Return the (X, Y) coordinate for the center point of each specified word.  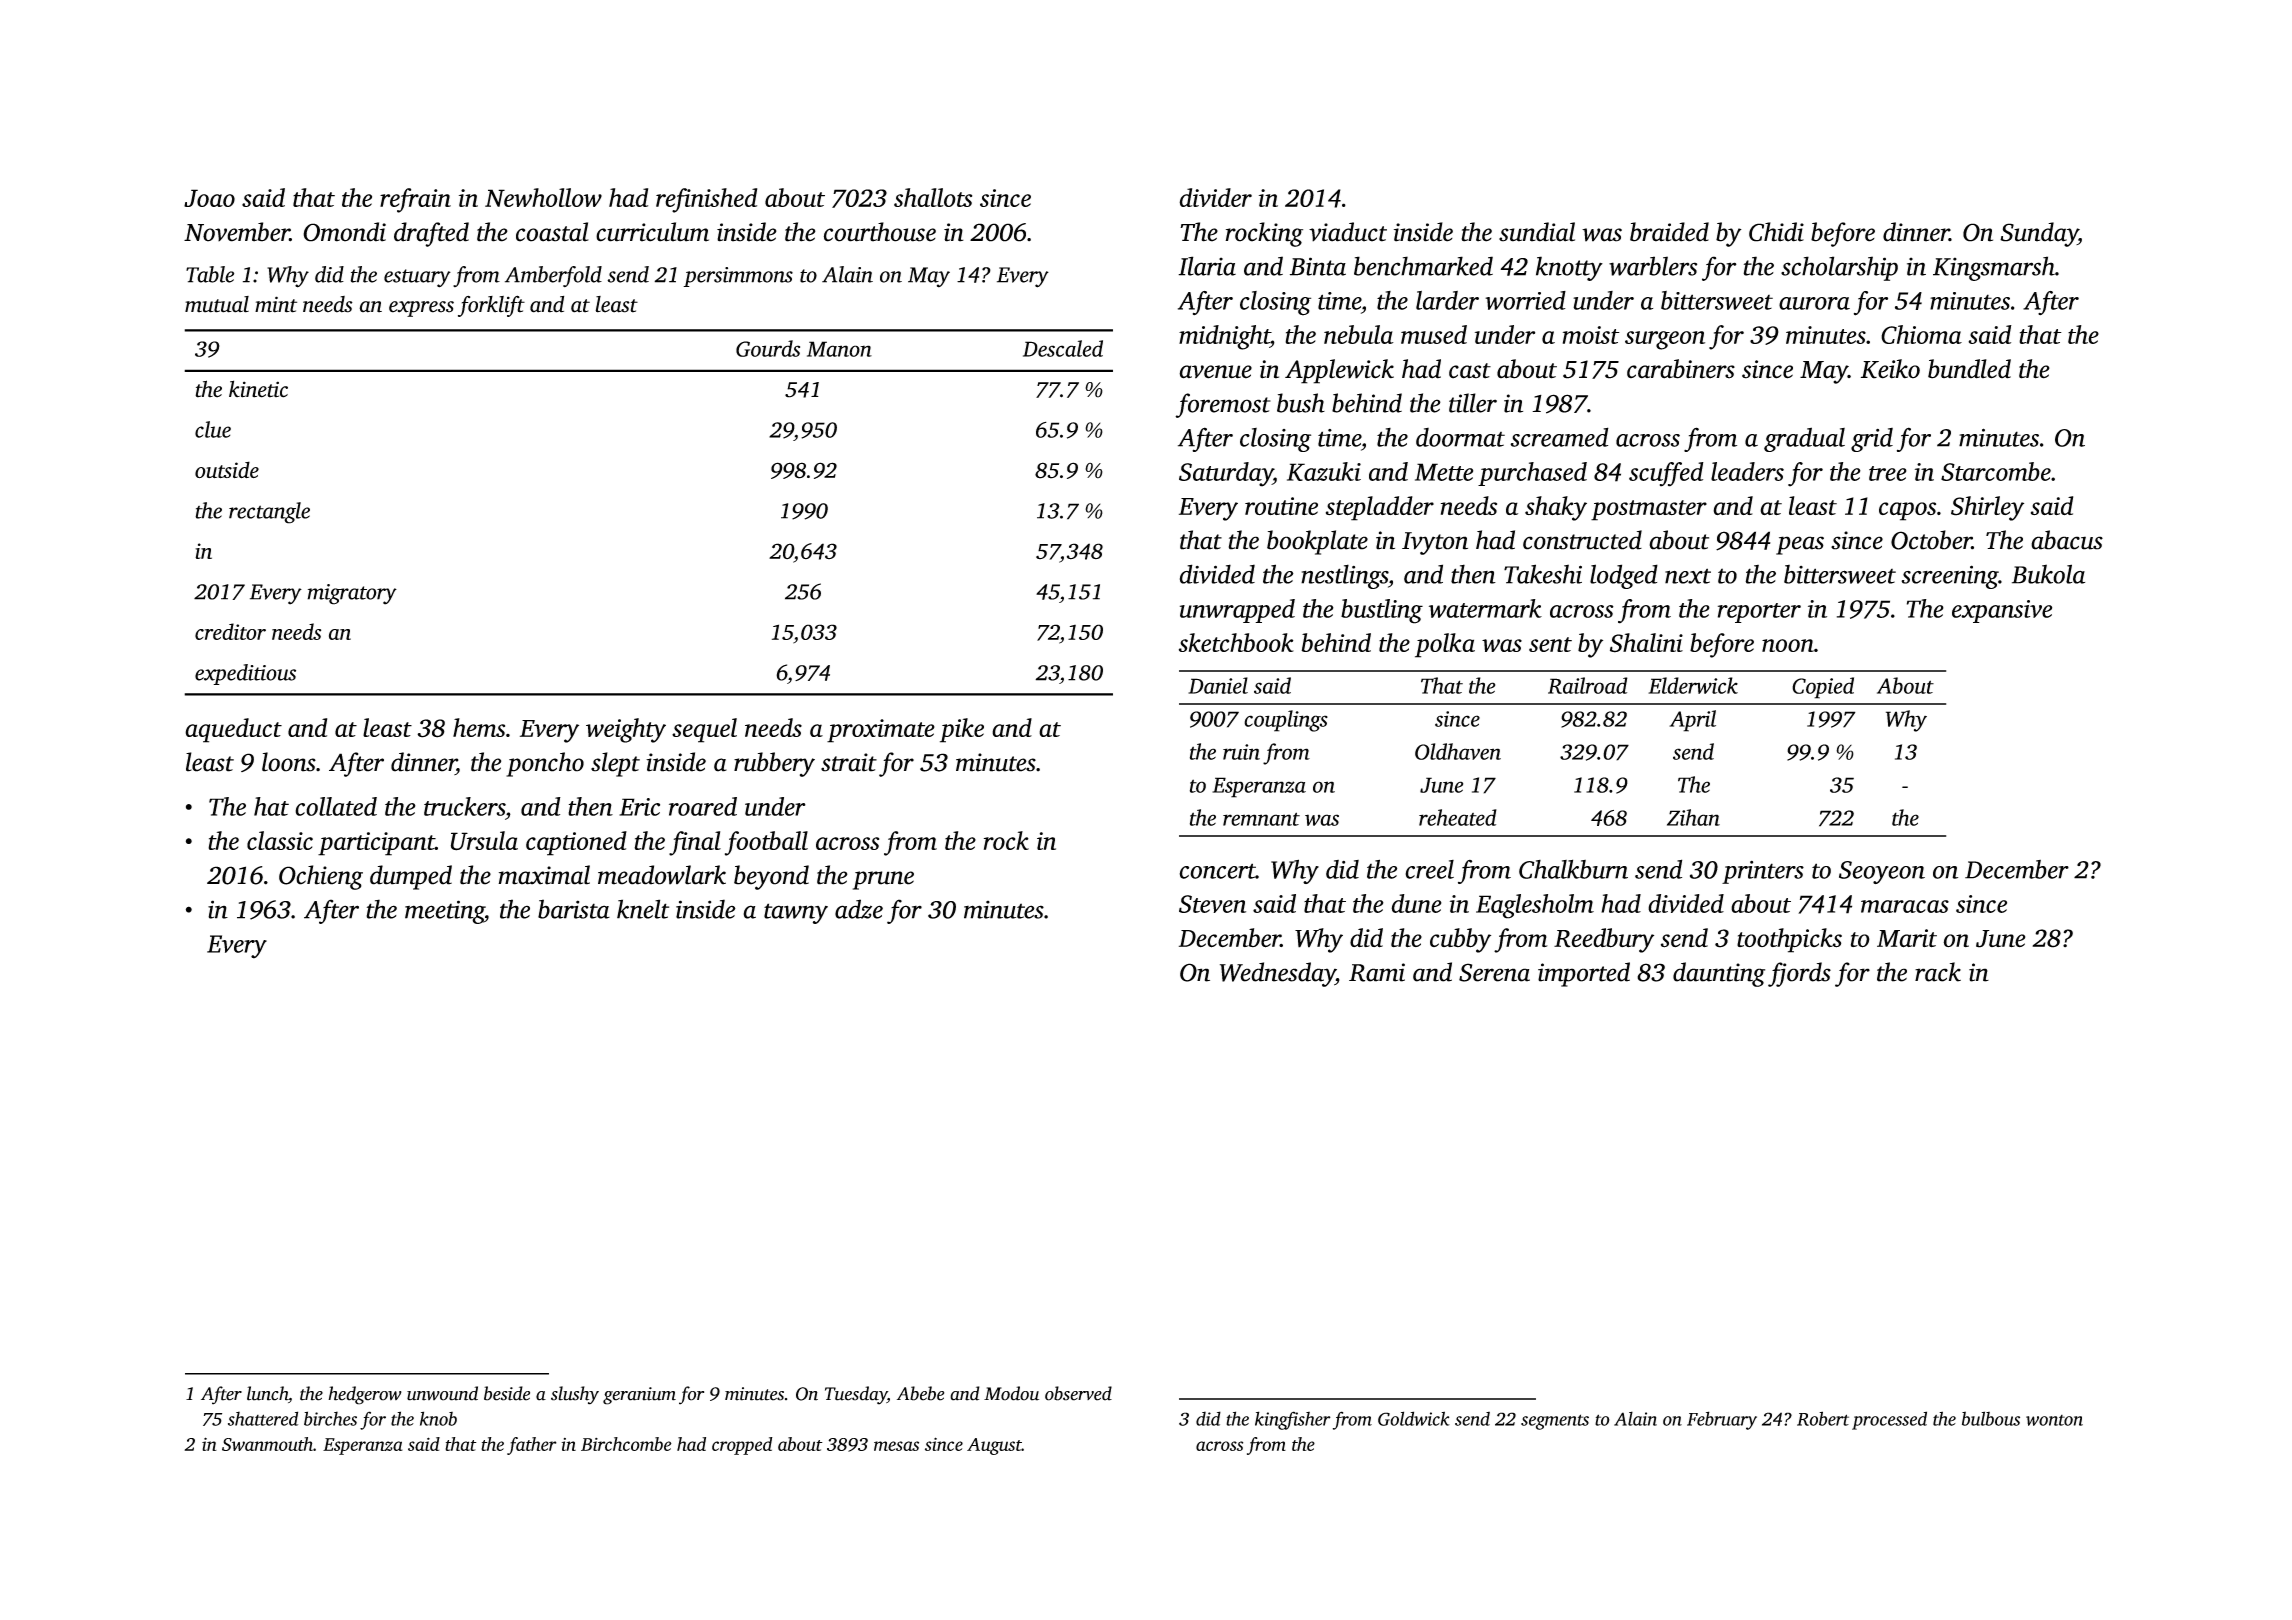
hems (479, 727)
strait (849, 762)
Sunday (2039, 234)
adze (859, 909)
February (1722, 1420)
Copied (1823, 688)
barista (574, 909)
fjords (1799, 974)
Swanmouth (267, 1444)
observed (1078, 1393)
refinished (706, 200)
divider (1215, 197)
